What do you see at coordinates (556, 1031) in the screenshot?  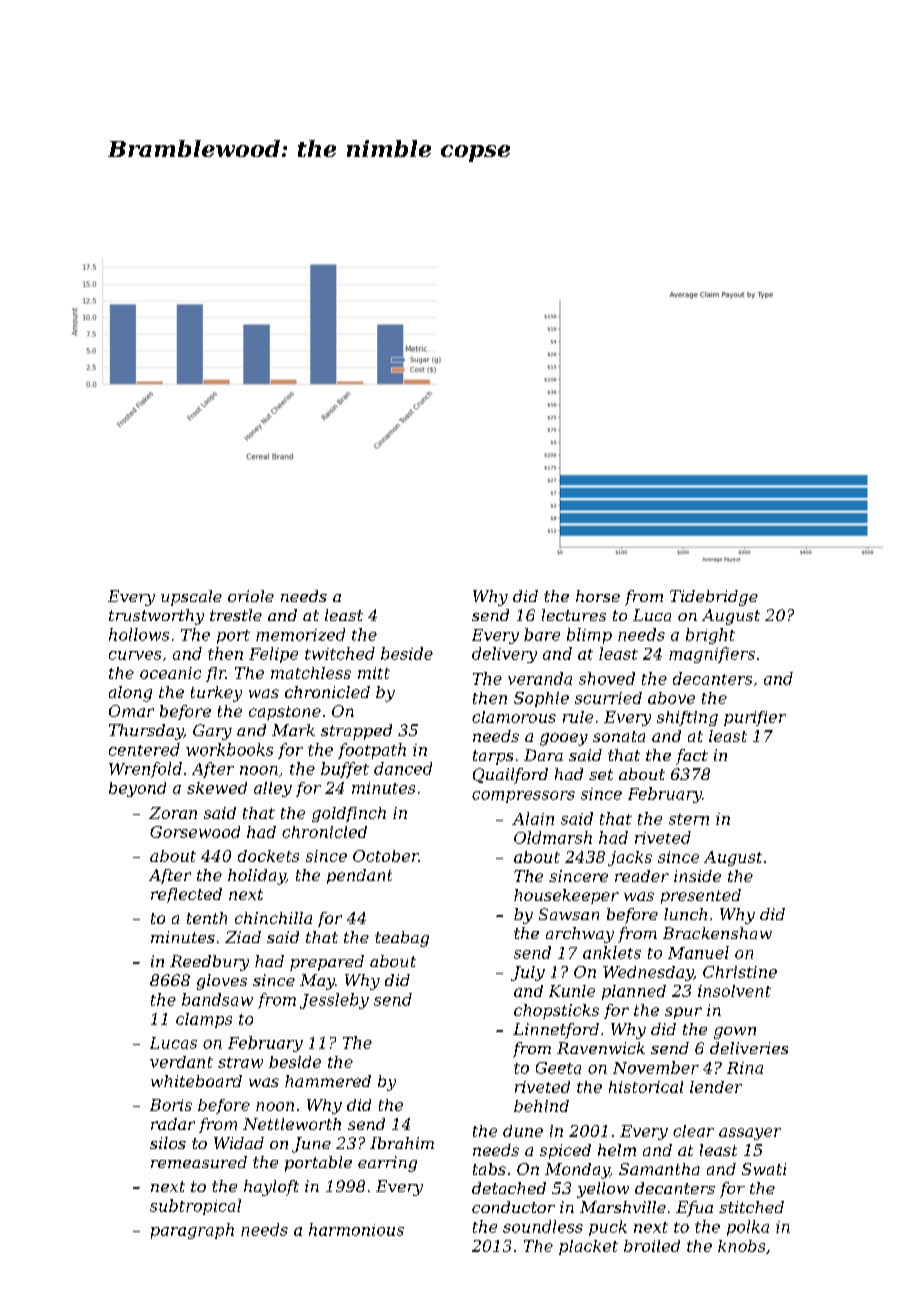 I see `Linnetford` at bounding box center [556, 1031].
